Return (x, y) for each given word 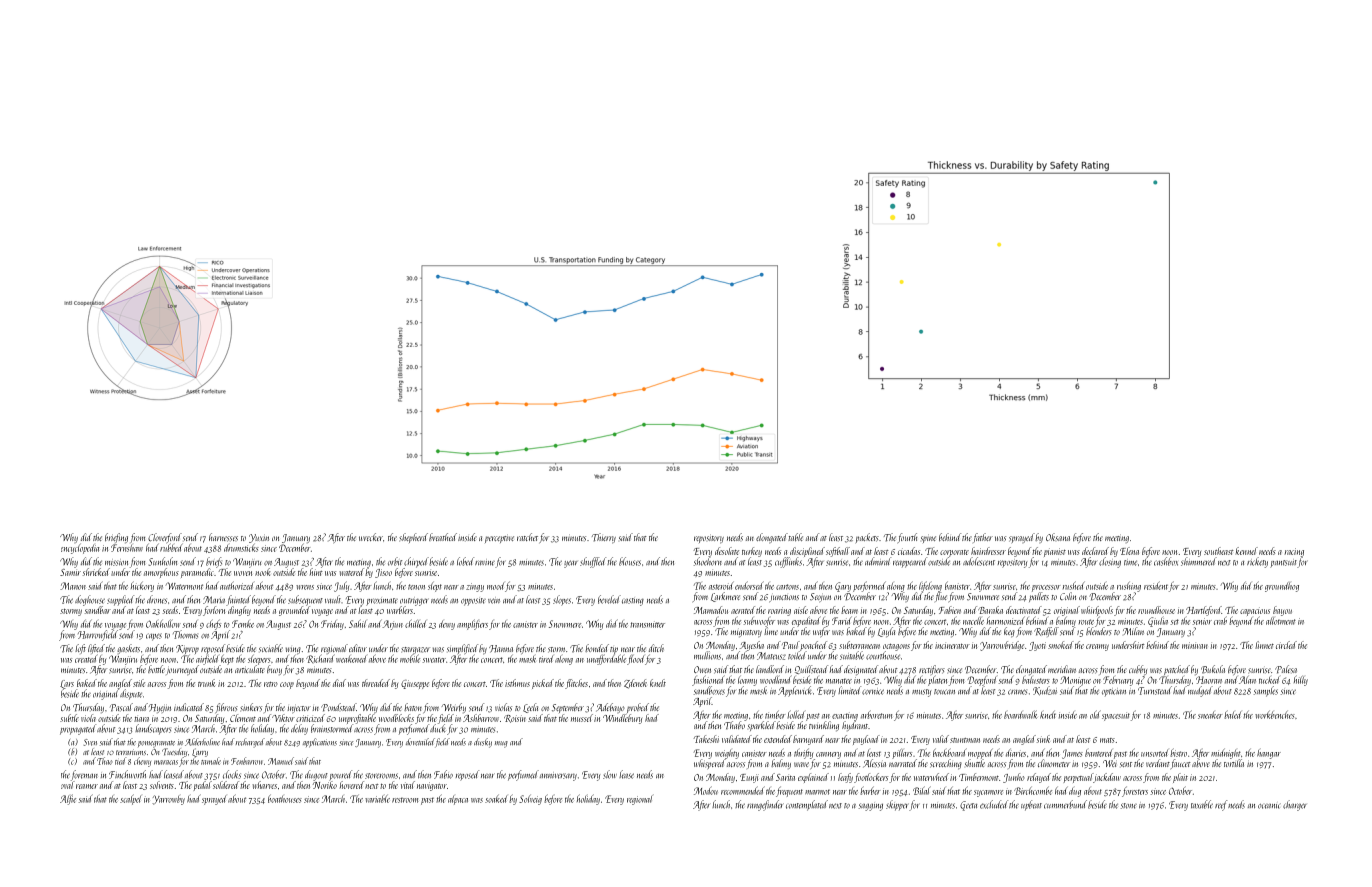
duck (438, 728)
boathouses (285, 798)
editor (358, 648)
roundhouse (1156, 610)
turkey (752, 552)
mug (501, 744)
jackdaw (1107, 778)
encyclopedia (80, 549)
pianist (1055, 552)
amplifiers (472, 624)
